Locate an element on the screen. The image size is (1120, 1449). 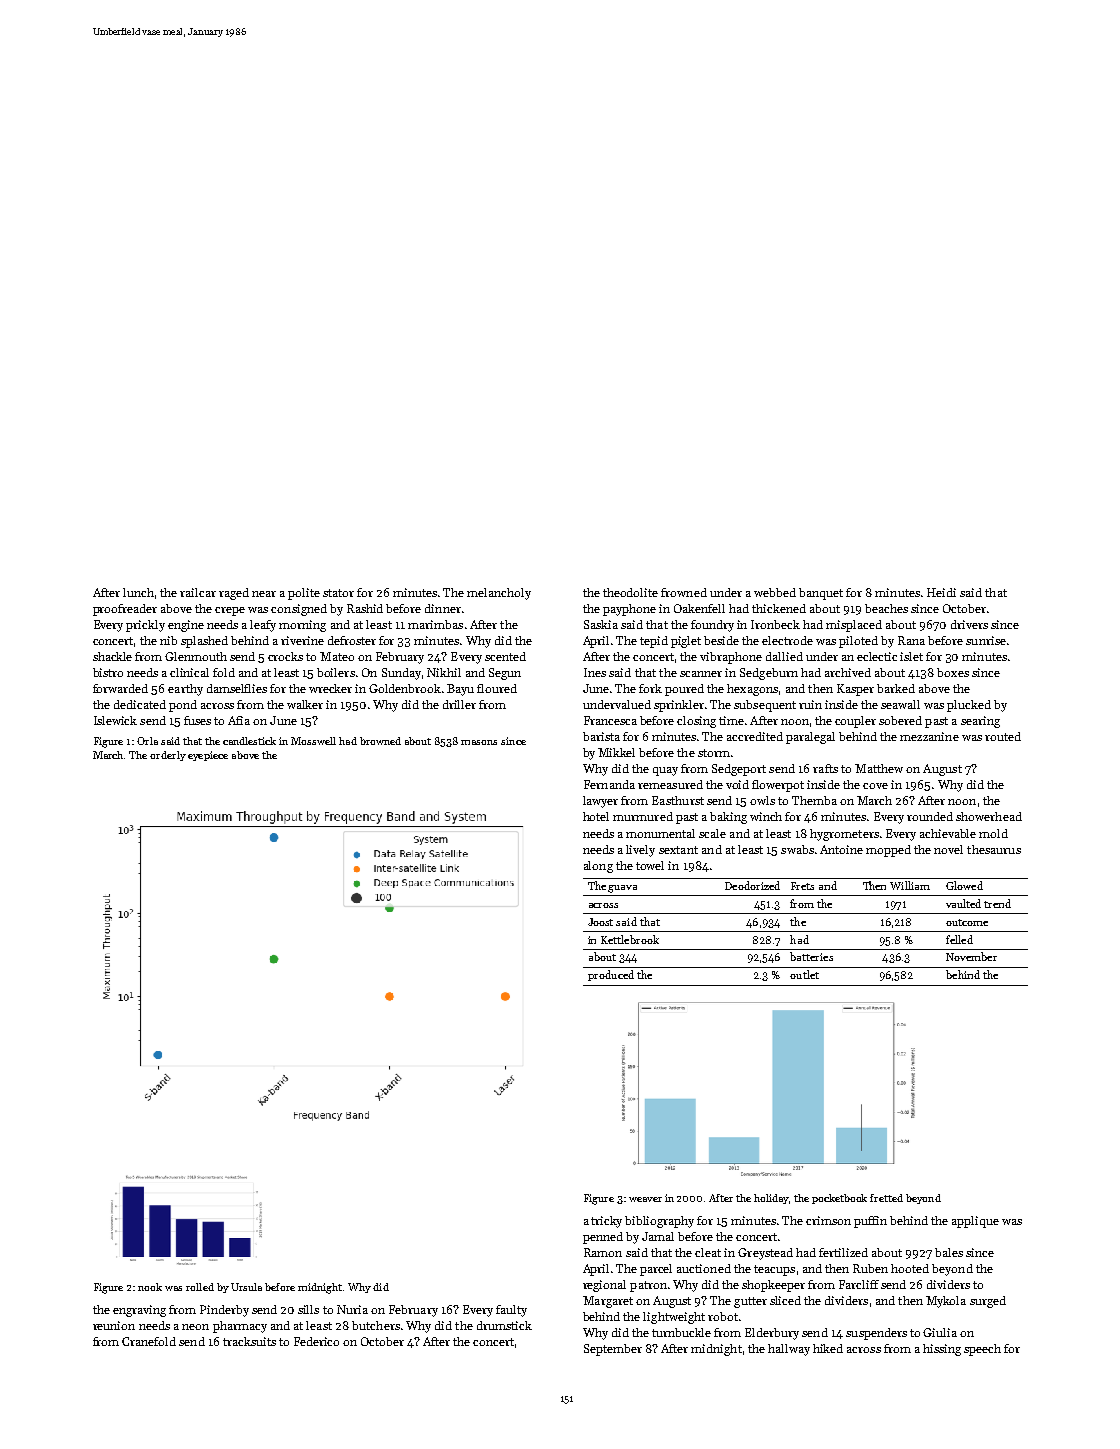
masons is located at coordinates (479, 742).
